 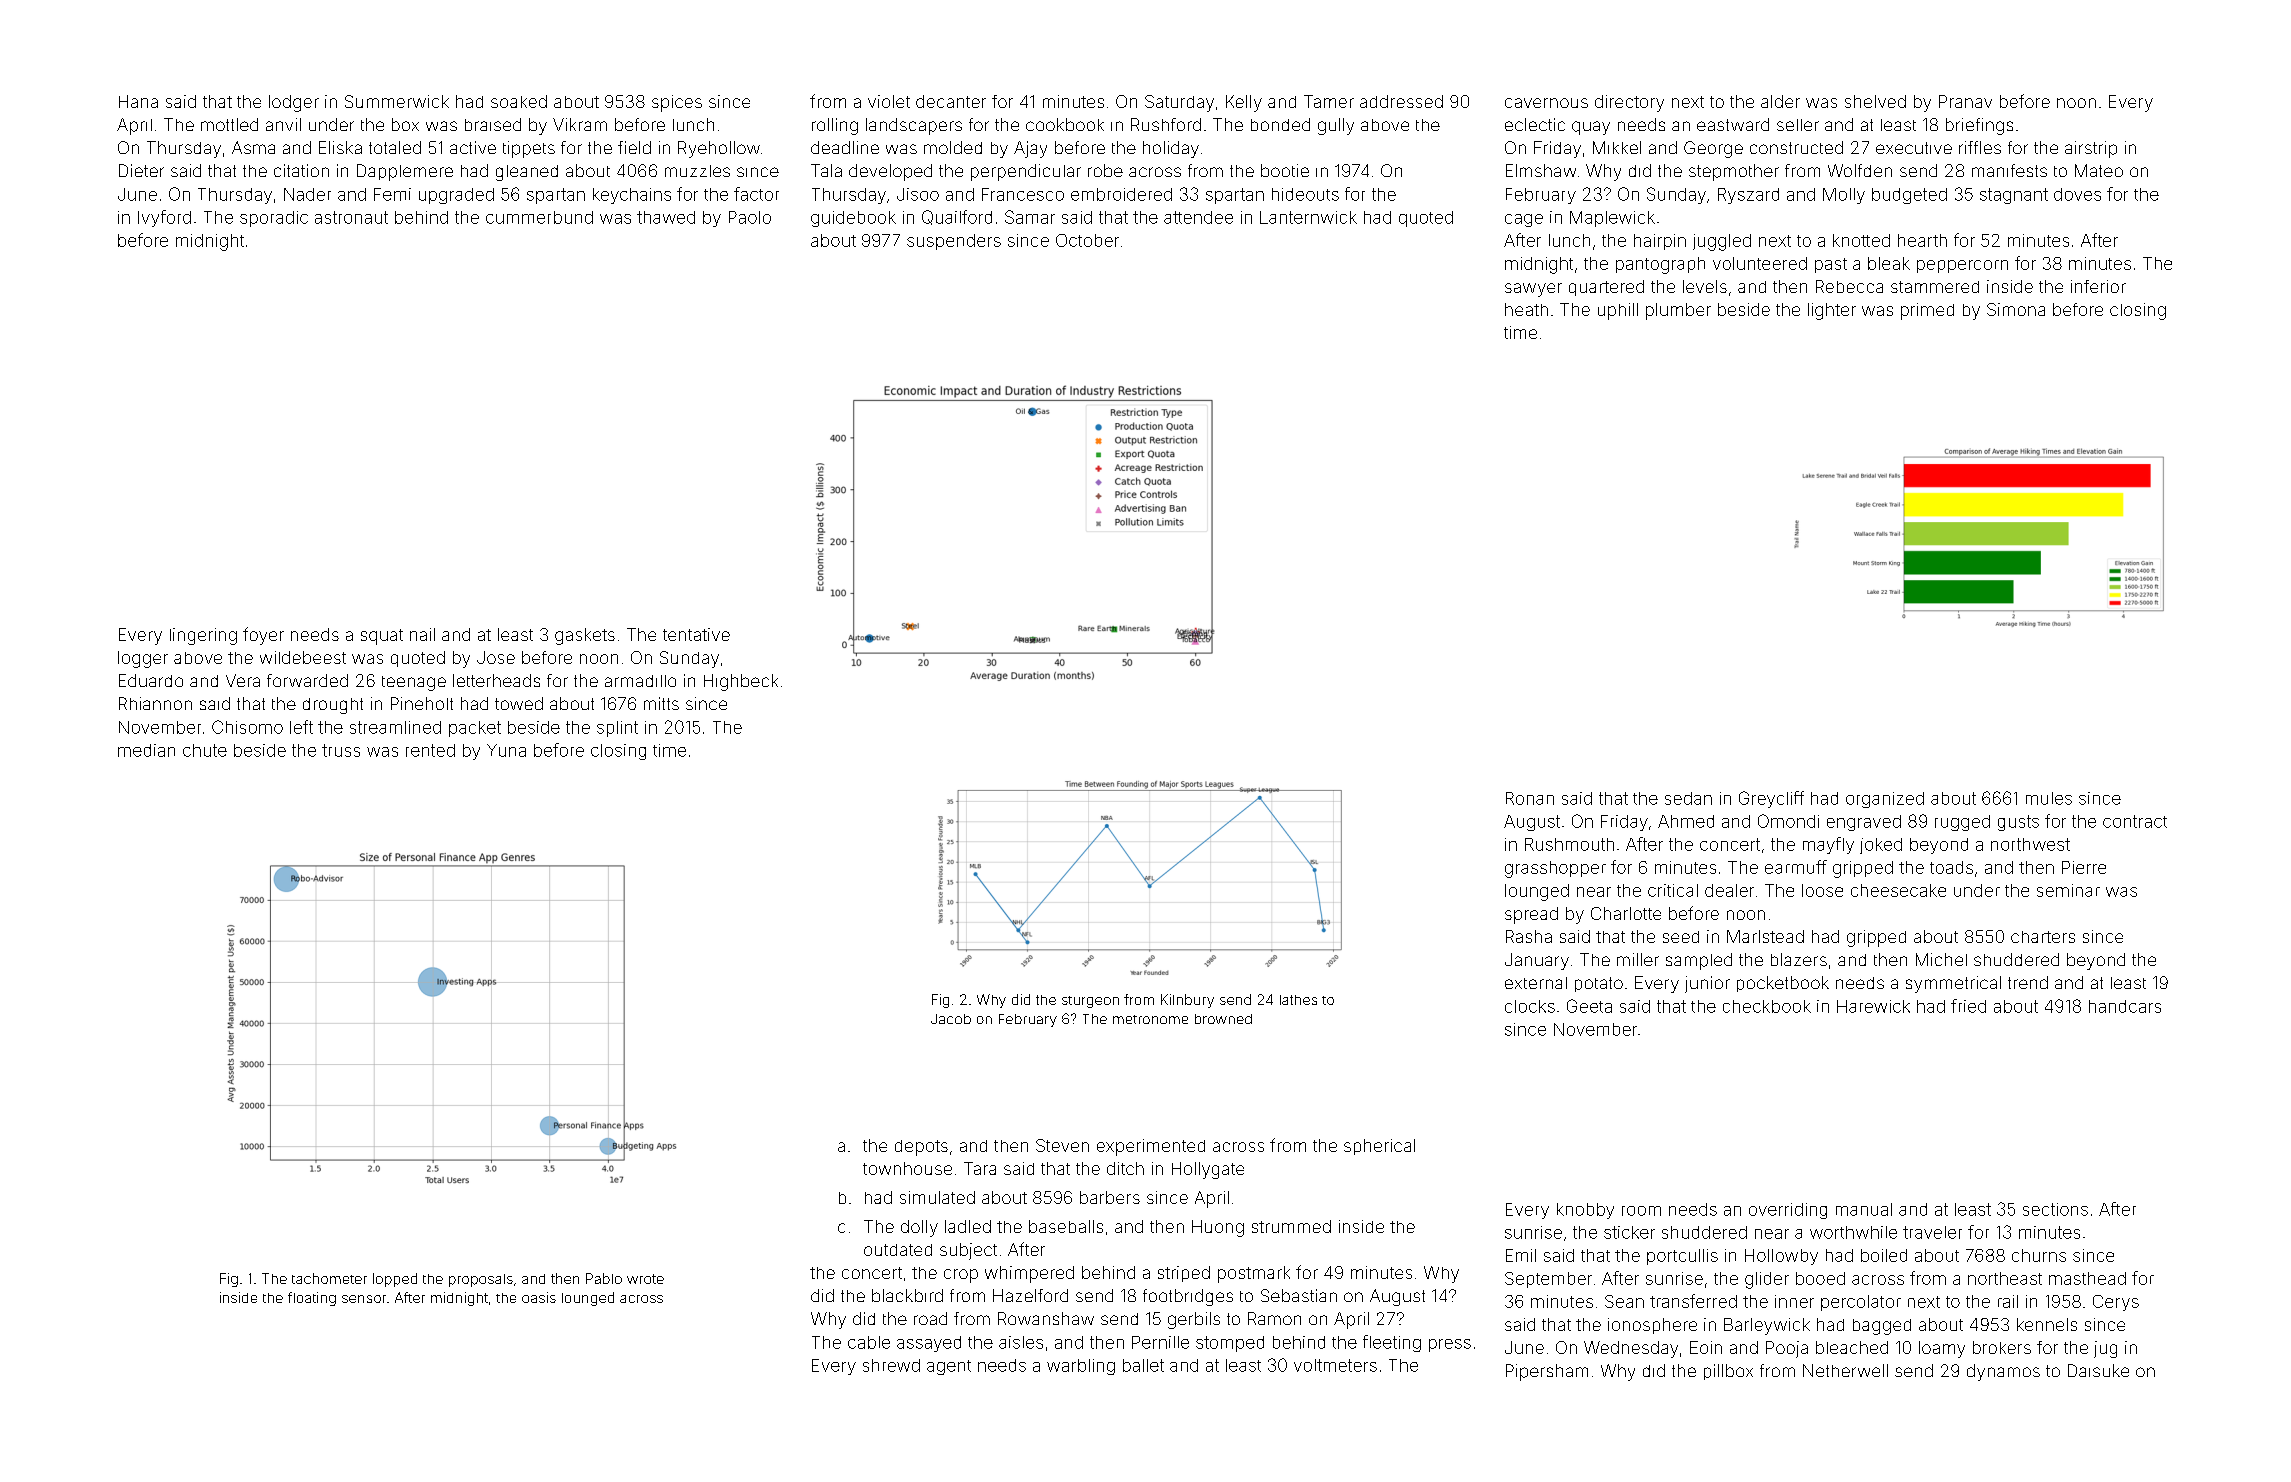 What do you see at coordinates (1329, 101) in the image?
I see `Tamer` at bounding box center [1329, 101].
